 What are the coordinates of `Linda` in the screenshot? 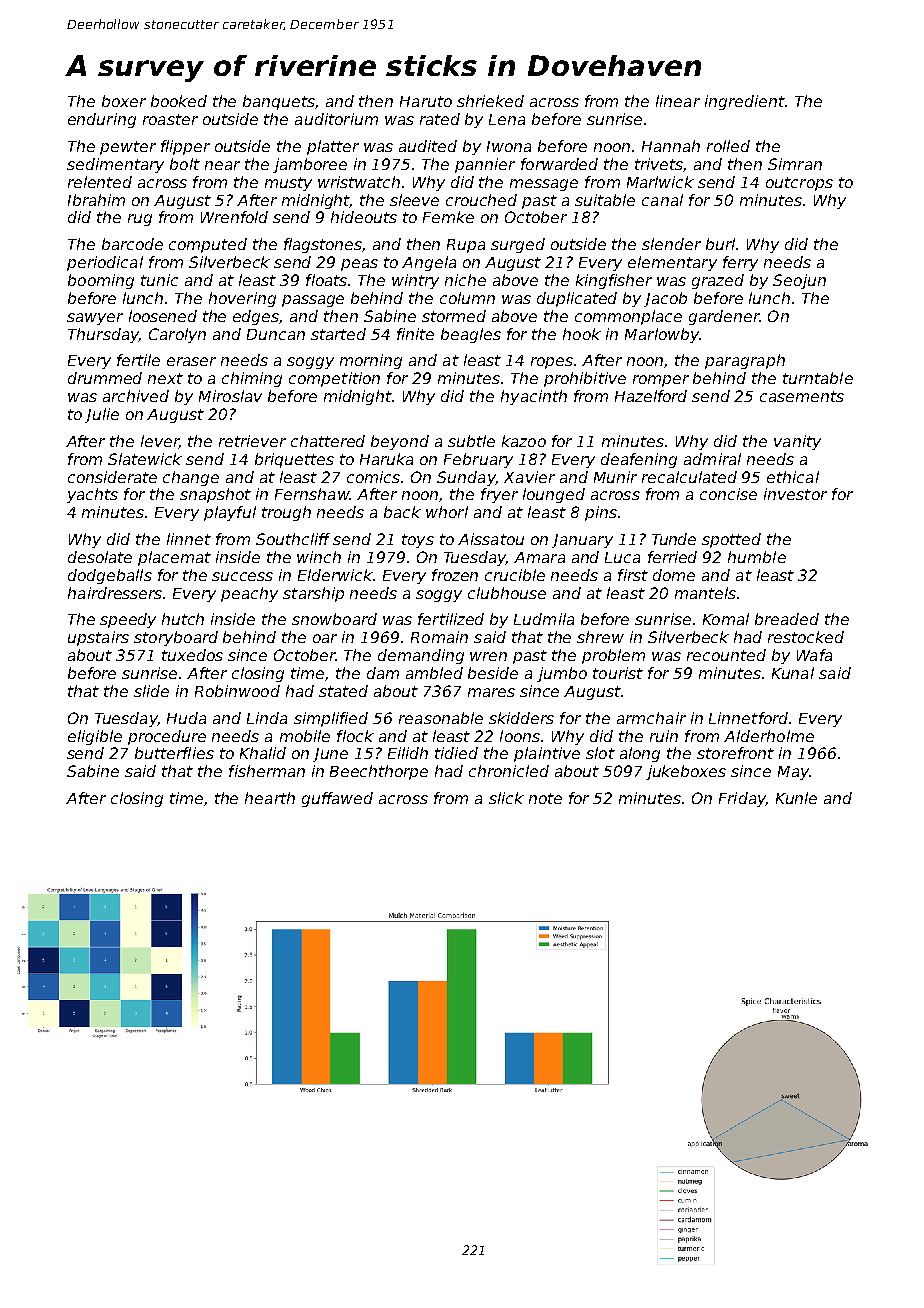 It's located at (267, 718).
